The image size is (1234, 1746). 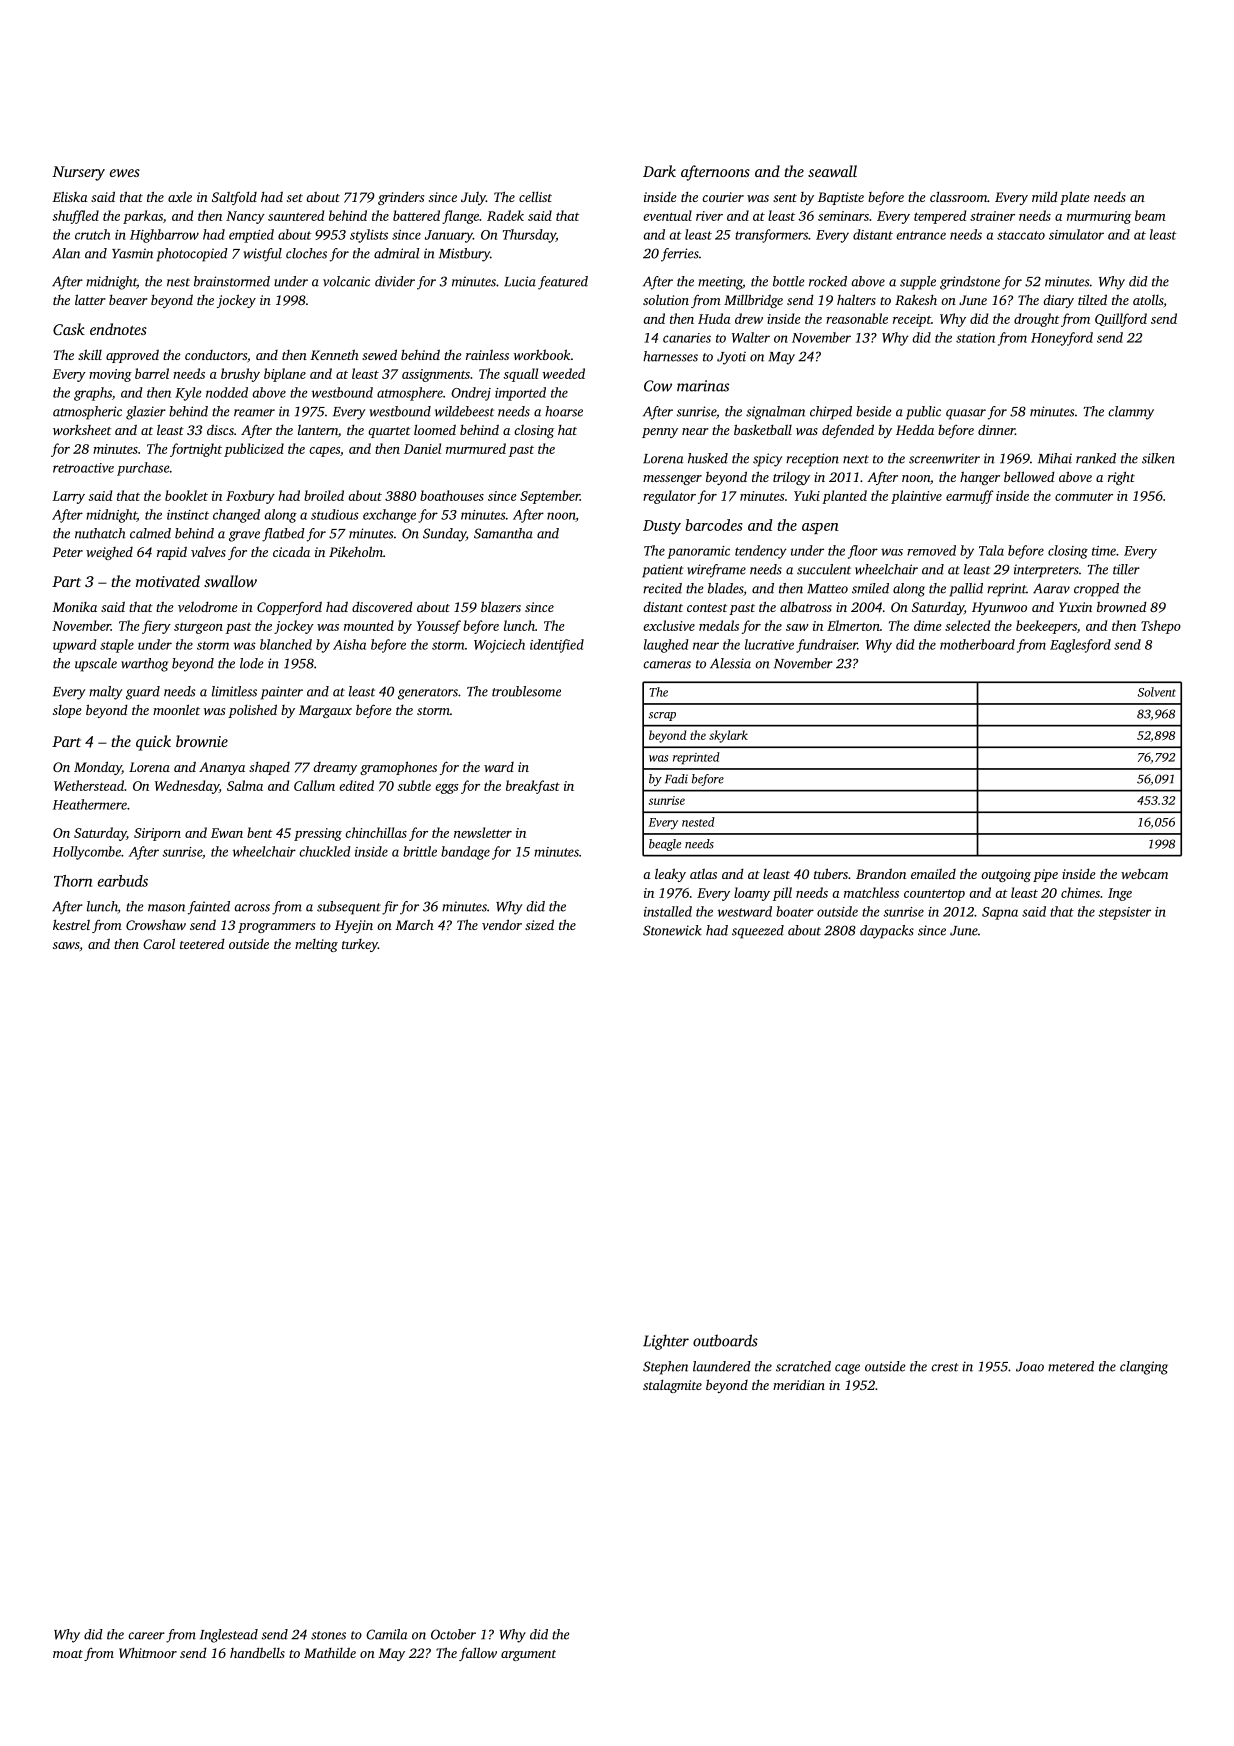 What do you see at coordinates (325, 711) in the screenshot?
I see `Margaux` at bounding box center [325, 711].
